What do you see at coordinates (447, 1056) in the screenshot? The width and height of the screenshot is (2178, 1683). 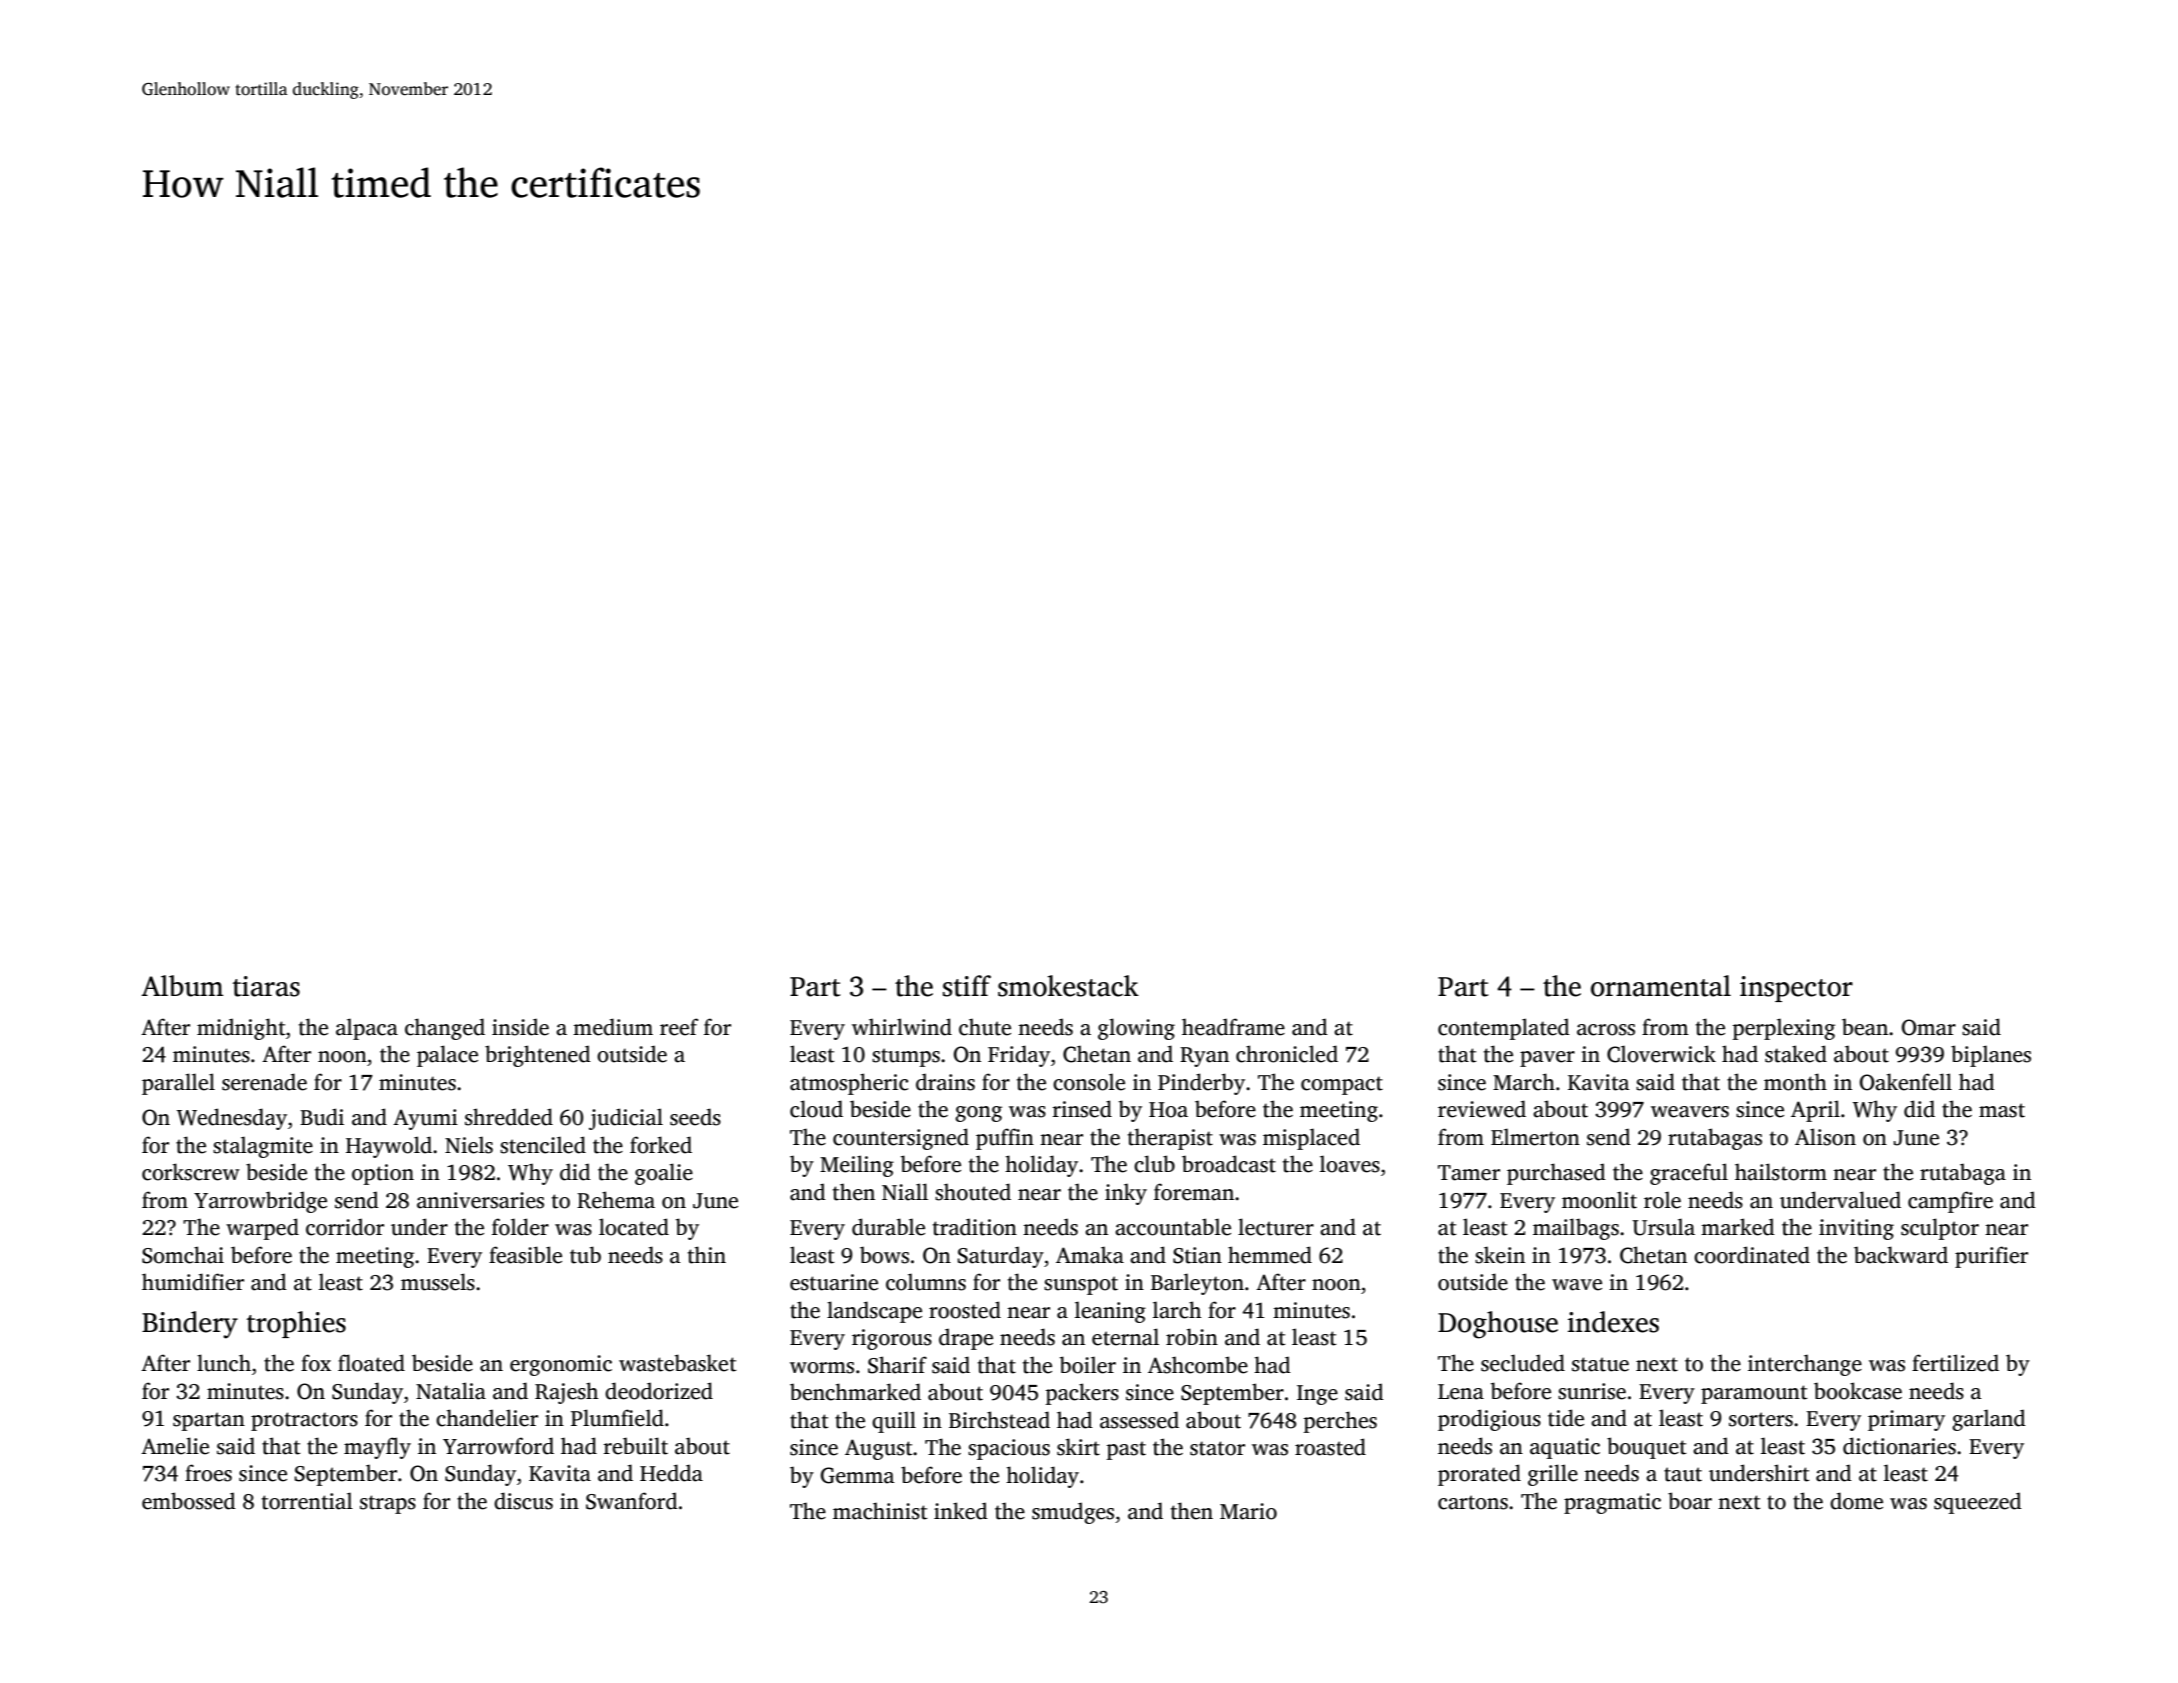 I see `palace` at bounding box center [447, 1056].
